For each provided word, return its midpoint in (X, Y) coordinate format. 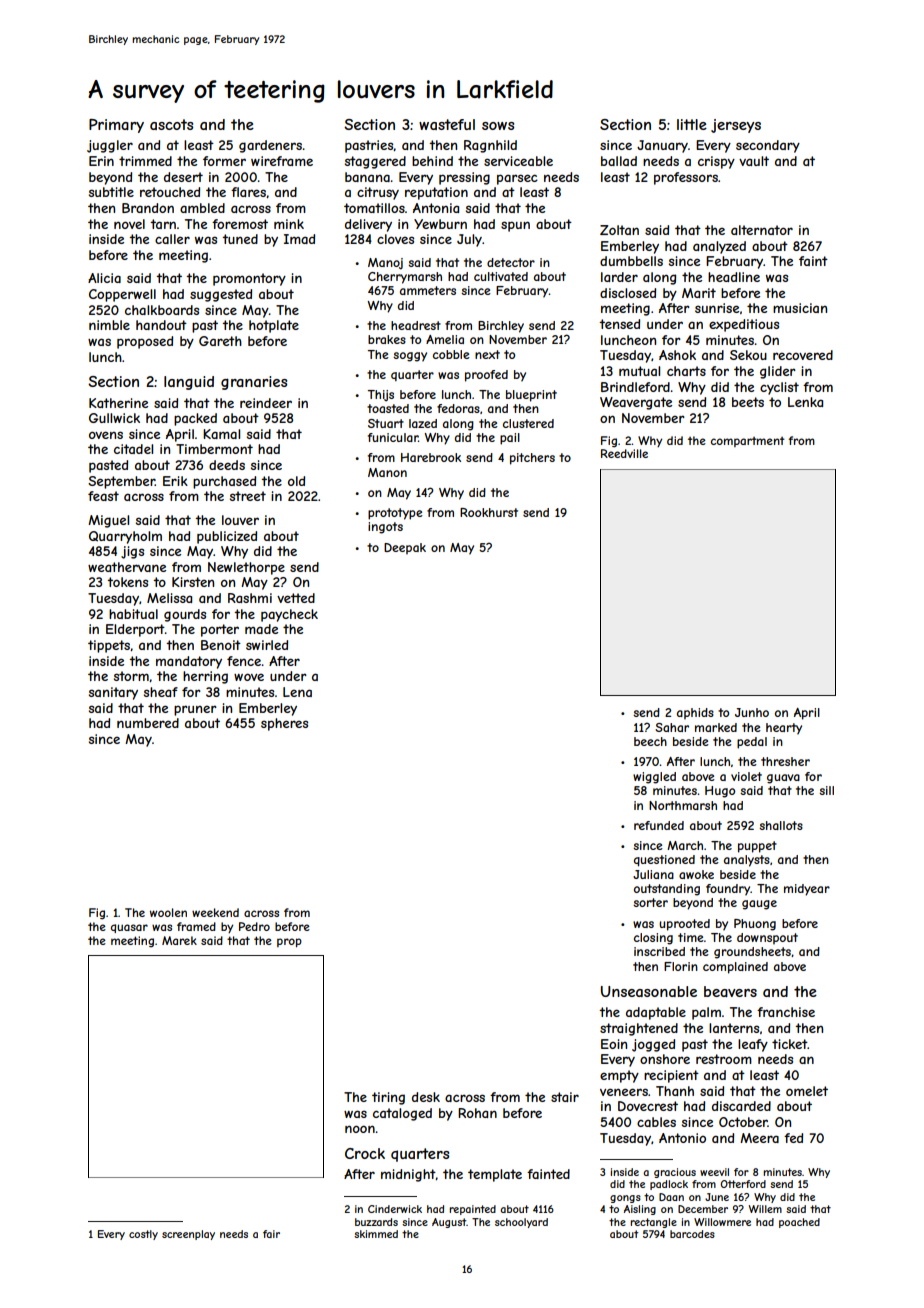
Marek (179, 940)
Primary (116, 126)
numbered (148, 723)
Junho (752, 712)
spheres (284, 724)
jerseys (736, 126)
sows (498, 126)
